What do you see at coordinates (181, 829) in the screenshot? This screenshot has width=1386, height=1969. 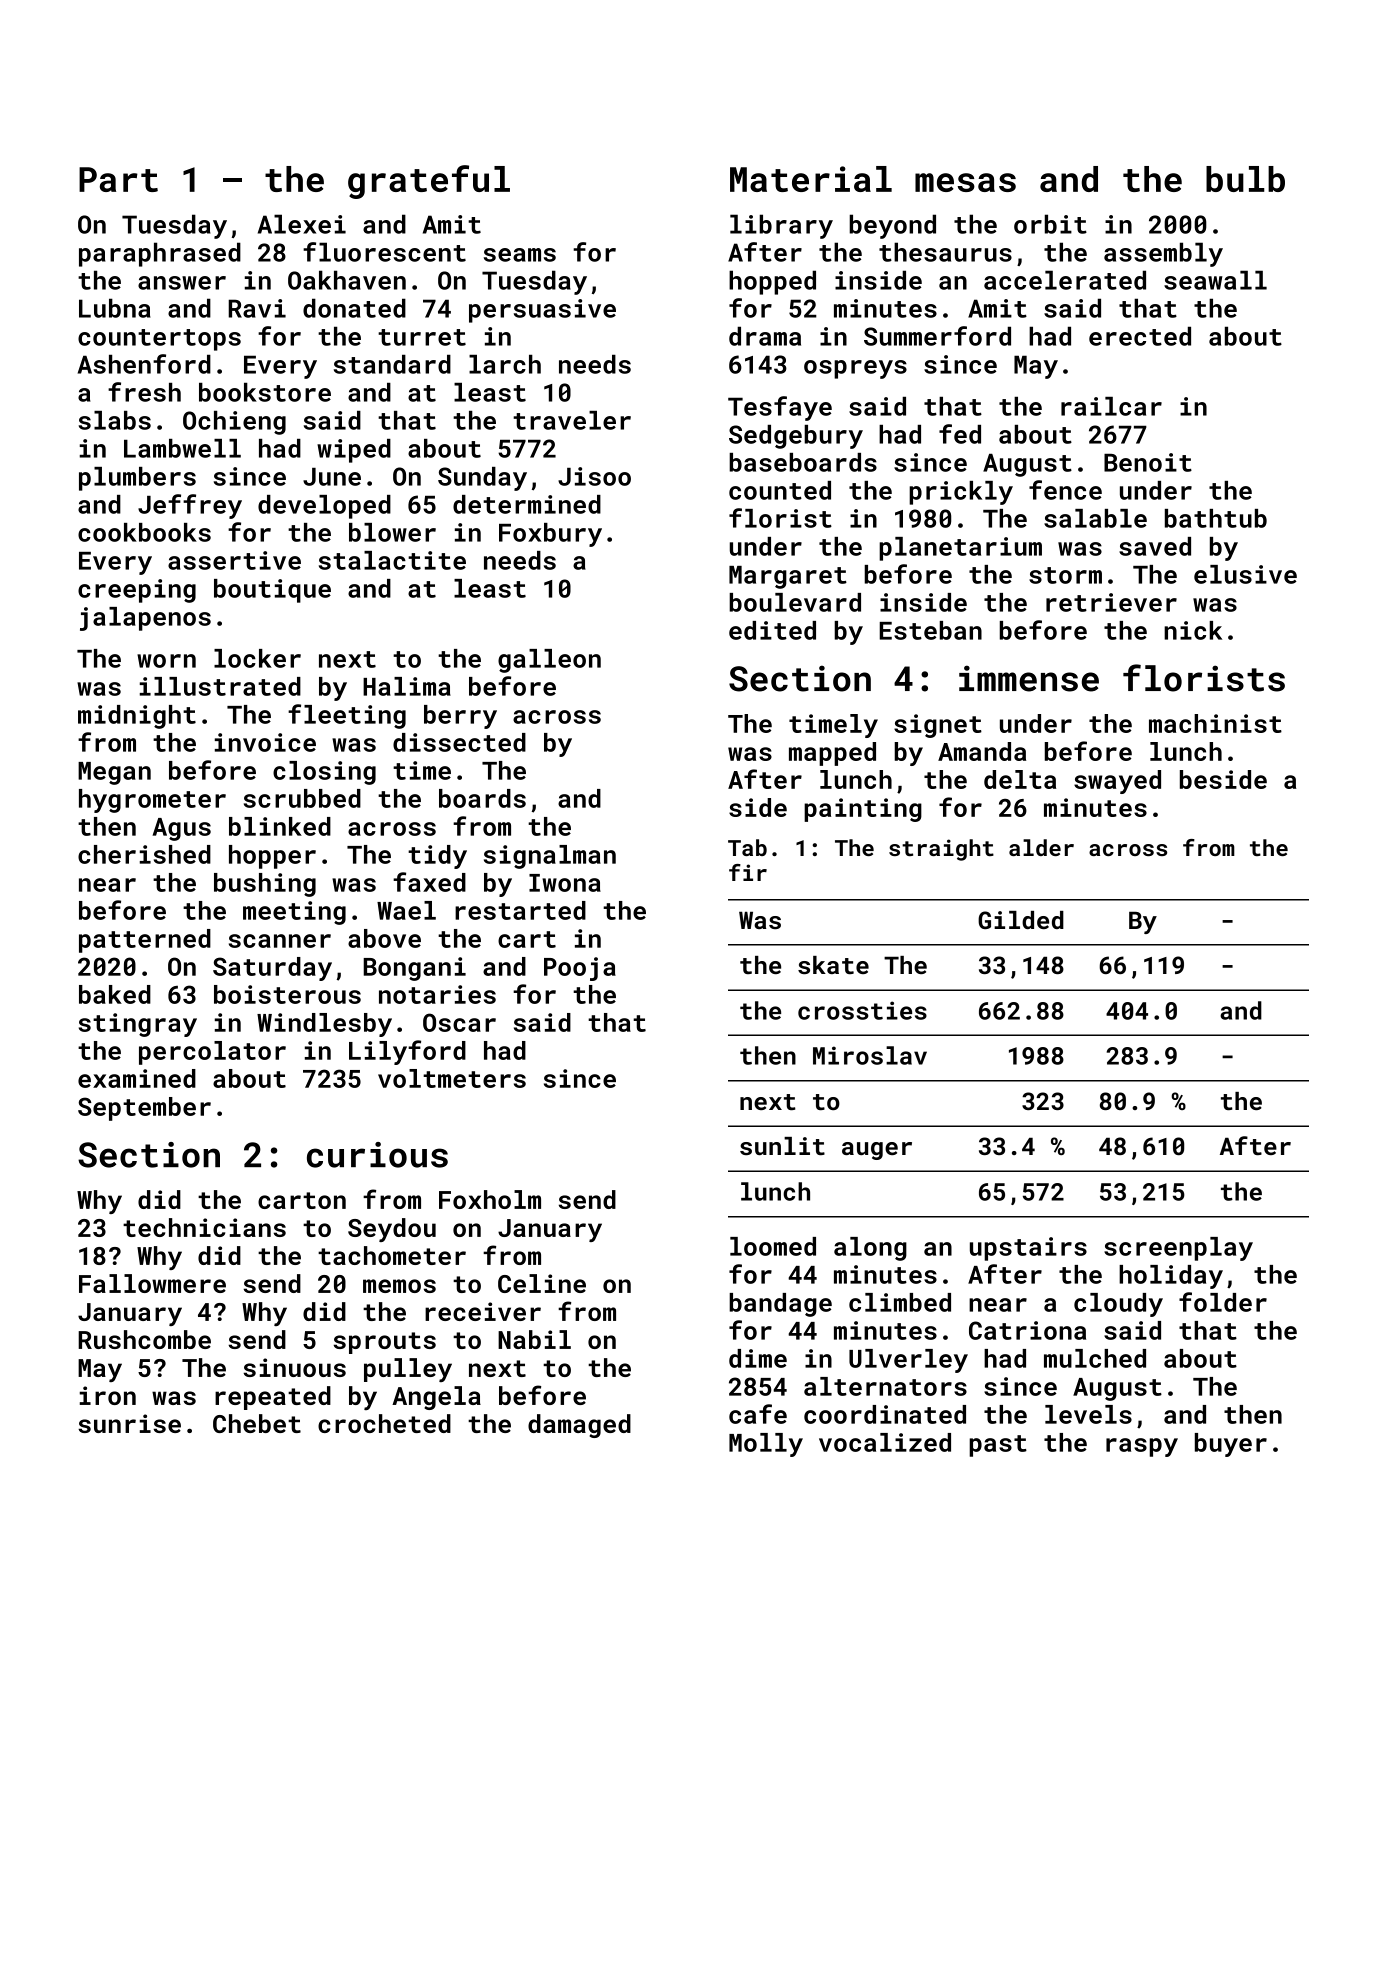 I see `Agus` at bounding box center [181, 829].
